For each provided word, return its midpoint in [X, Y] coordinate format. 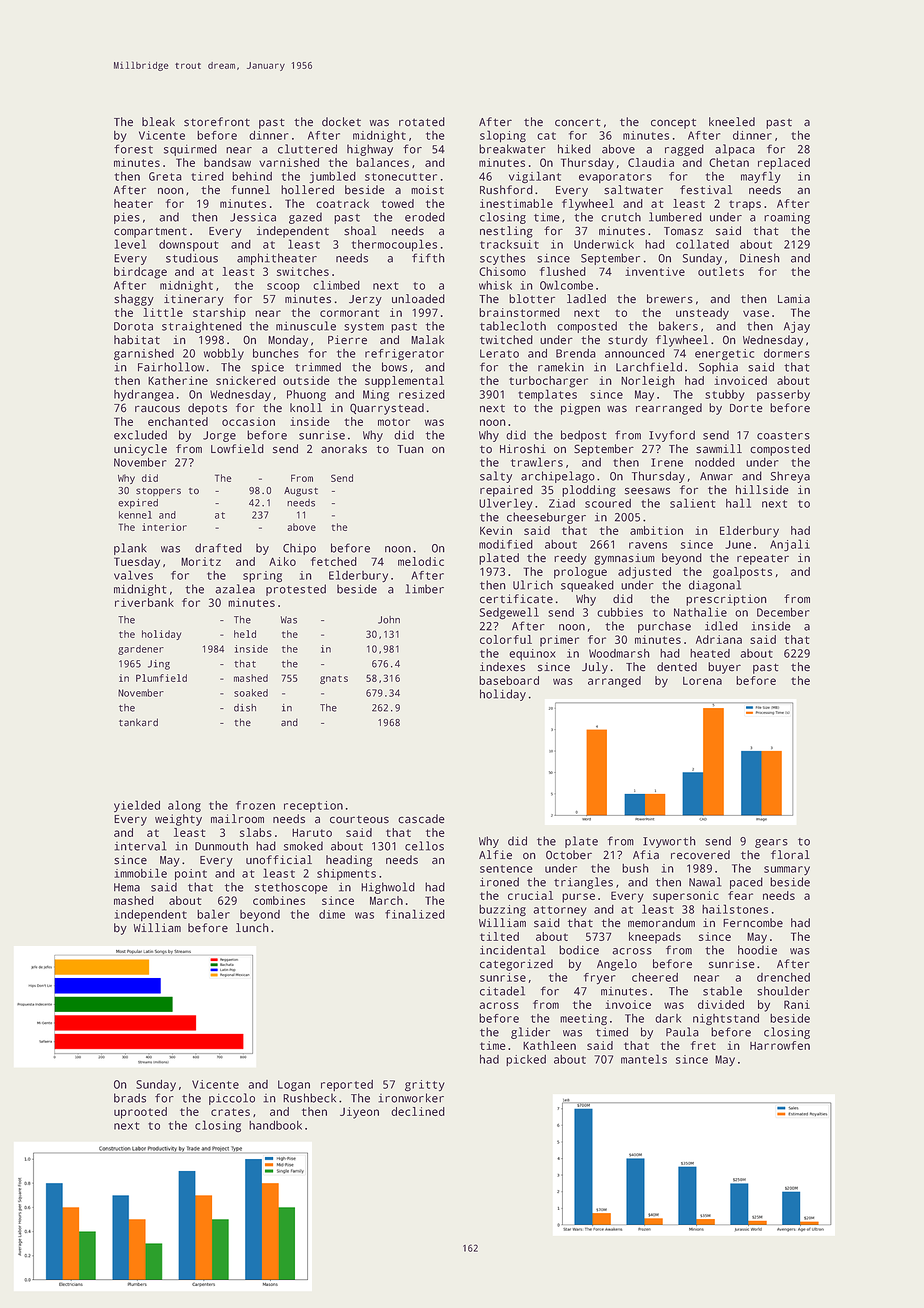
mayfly [761, 177]
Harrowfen [780, 1045]
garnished [144, 355]
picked [526, 1060]
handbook [275, 1125]
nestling [506, 232]
